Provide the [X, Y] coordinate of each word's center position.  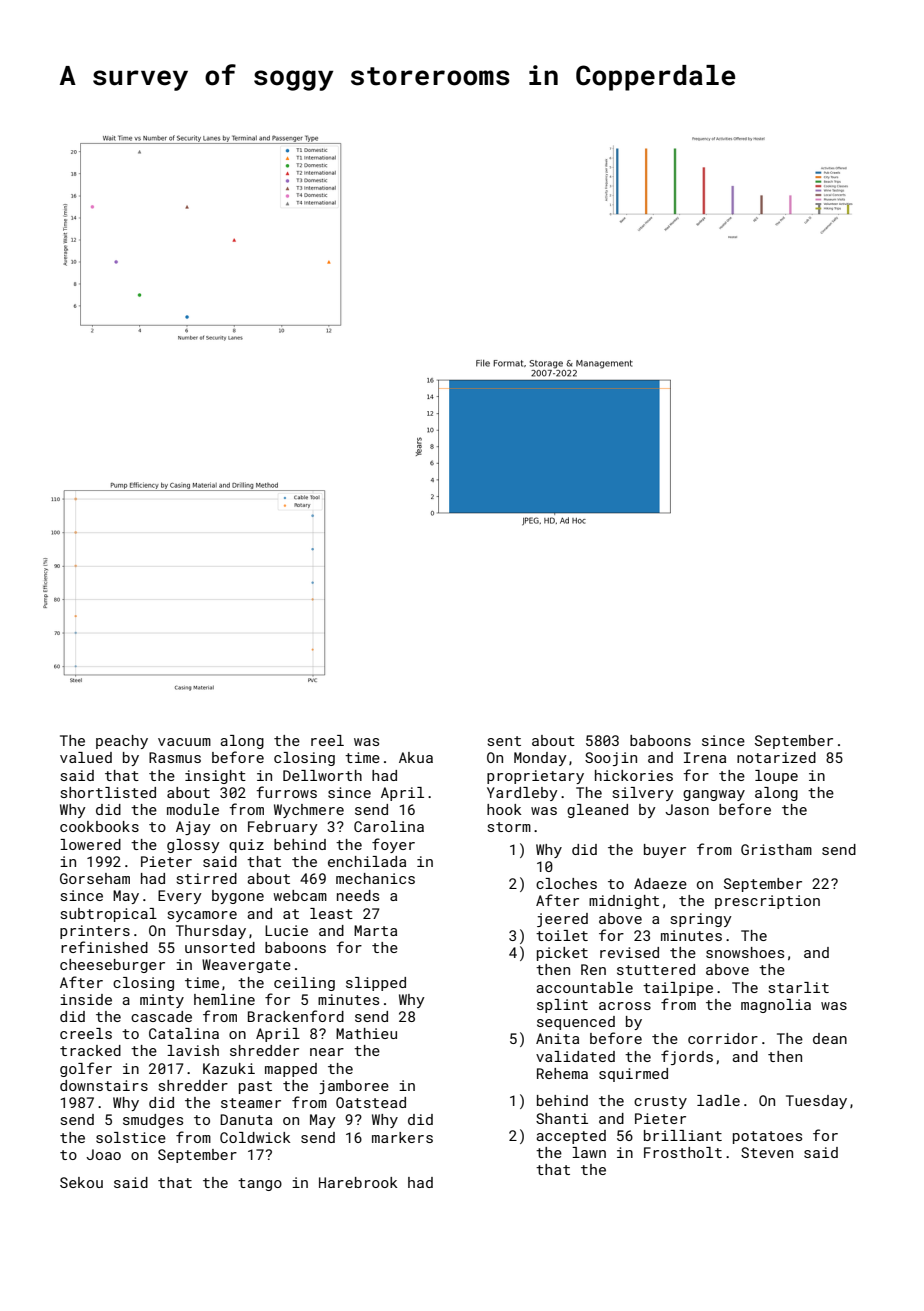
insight [215, 777]
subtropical [108, 915]
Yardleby [522, 794]
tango [260, 1184]
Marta [375, 930]
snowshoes [745, 952]
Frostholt [683, 1152]
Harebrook [358, 1182]
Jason [687, 809]
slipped [376, 984]
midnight [624, 902]
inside [86, 999]
